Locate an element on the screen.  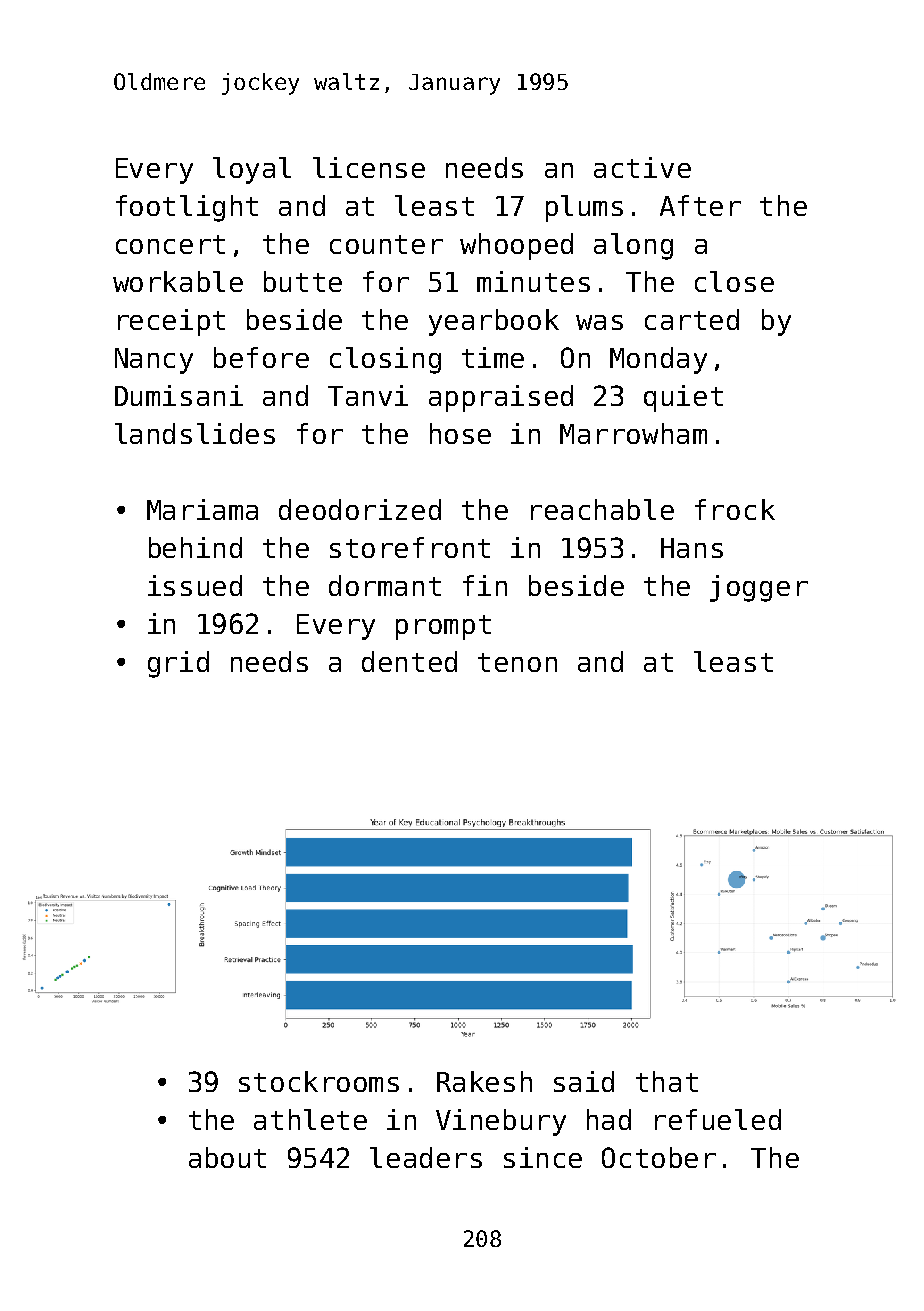
footlight is located at coordinates (187, 208).
